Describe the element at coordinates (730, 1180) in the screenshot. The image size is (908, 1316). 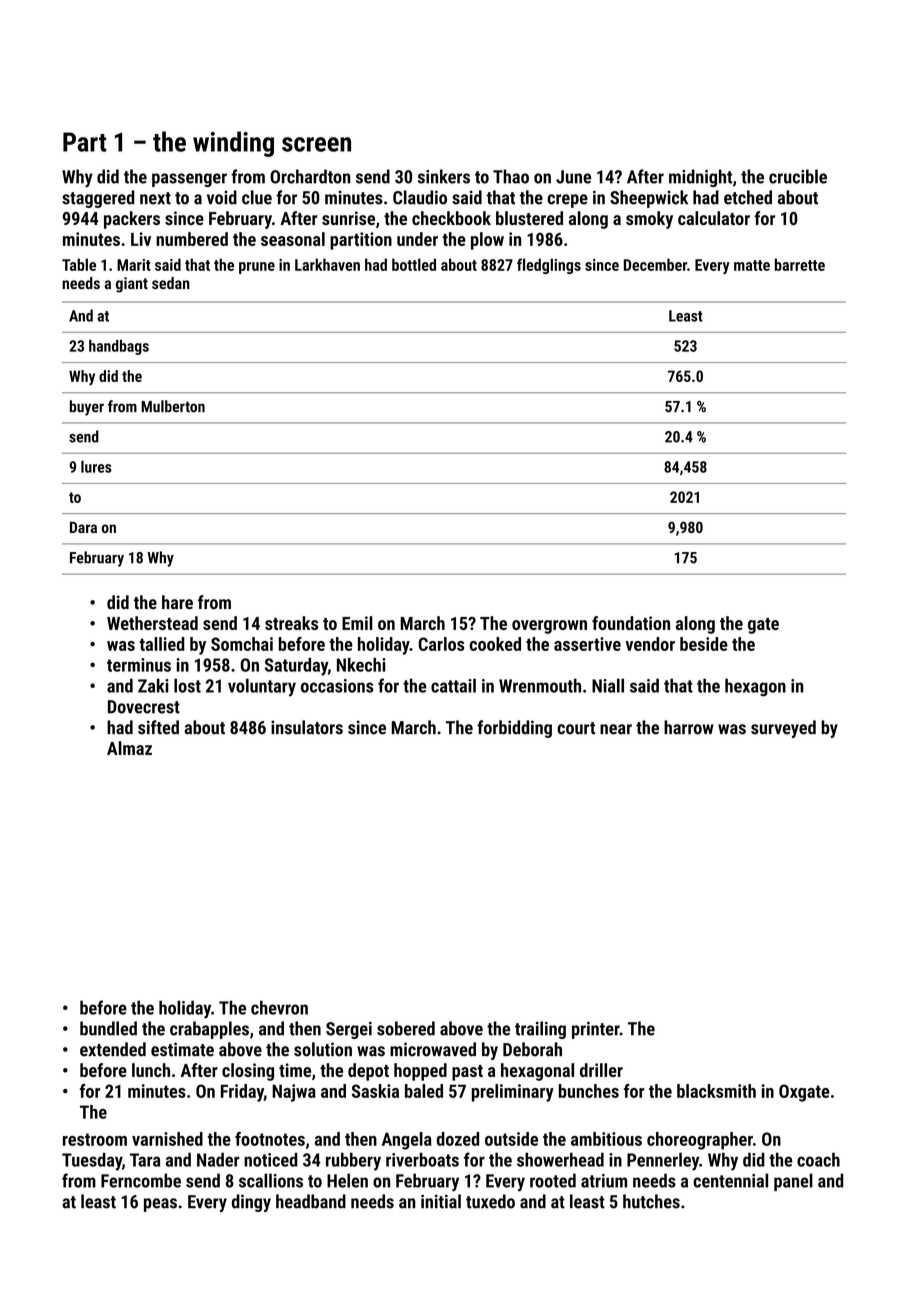
I see `centennial` at that location.
